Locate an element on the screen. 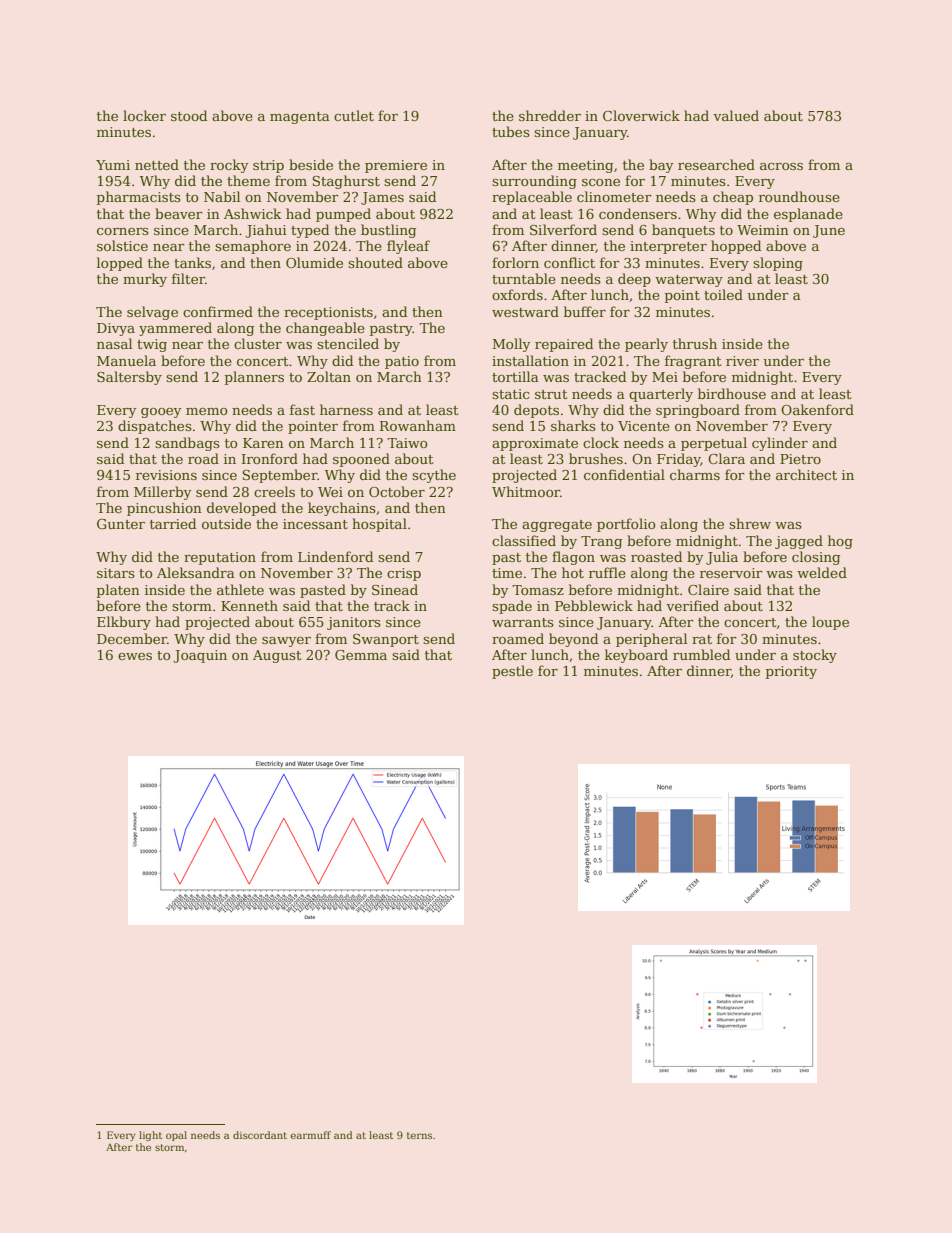 This screenshot has width=952, height=1233. shrew is located at coordinates (750, 523).
